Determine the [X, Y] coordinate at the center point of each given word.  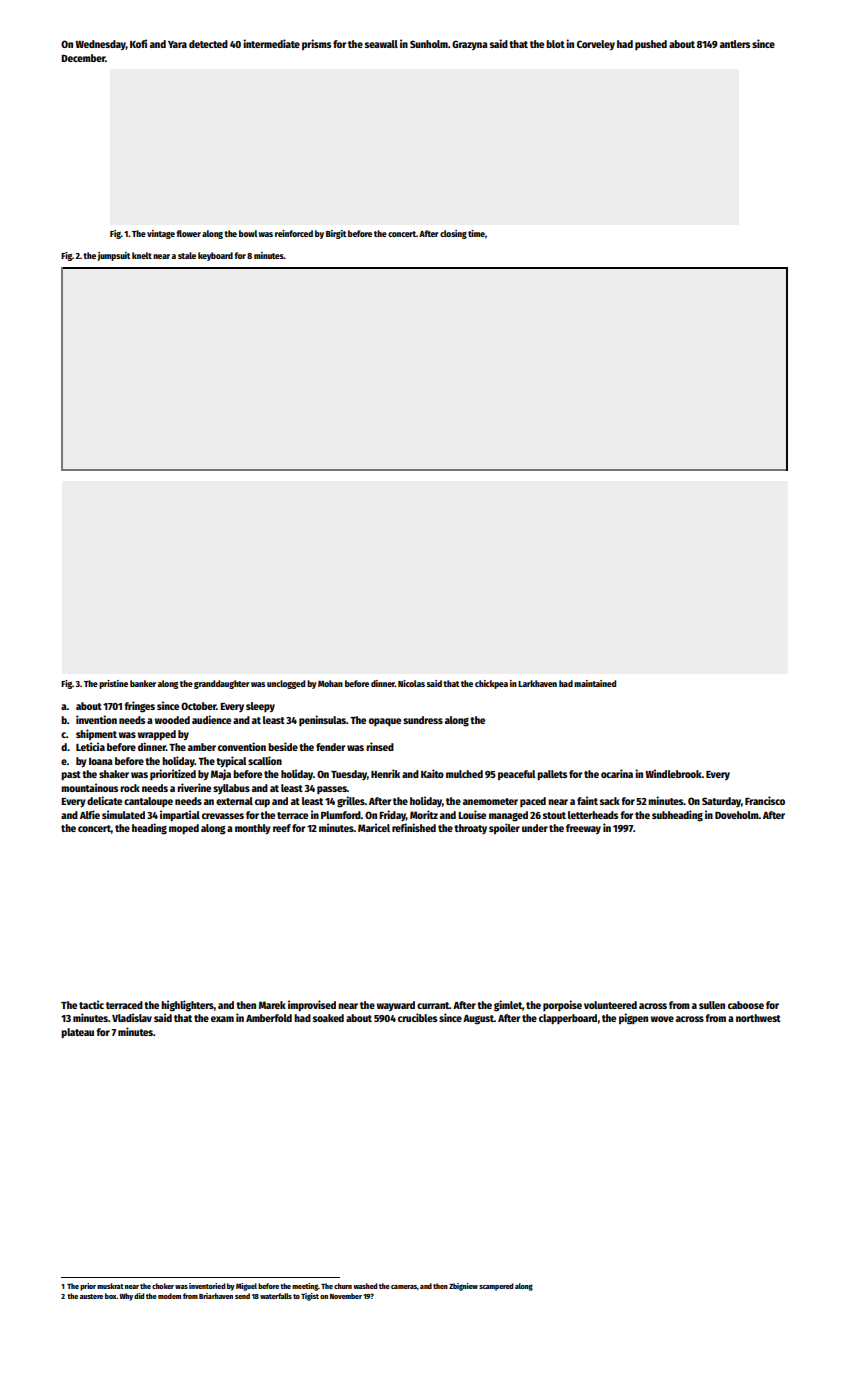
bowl [248, 233]
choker [163, 1286]
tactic [91, 1004]
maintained [595, 683]
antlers [735, 44]
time [476, 233]
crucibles [417, 1017]
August [478, 1020]
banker [143, 683]
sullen [712, 1005]
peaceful [517, 775]
